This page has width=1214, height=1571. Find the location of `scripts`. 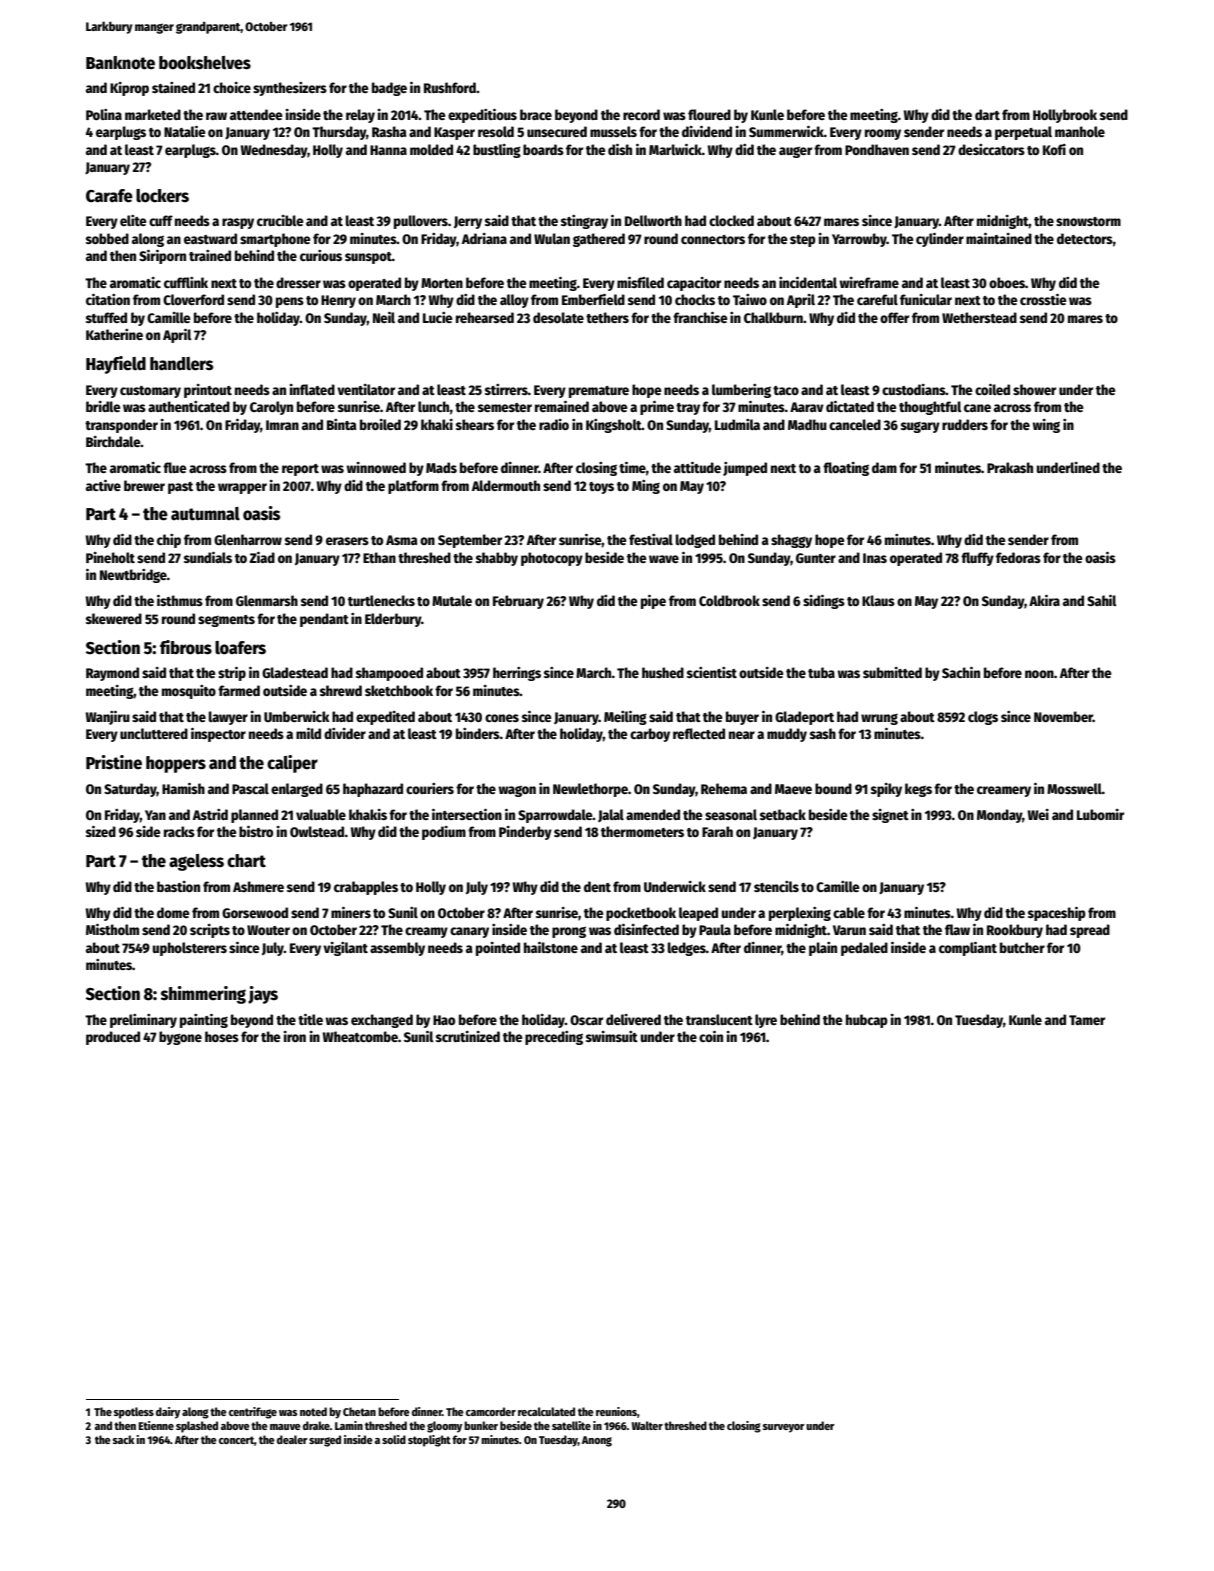

scripts is located at coordinates (210, 931).
